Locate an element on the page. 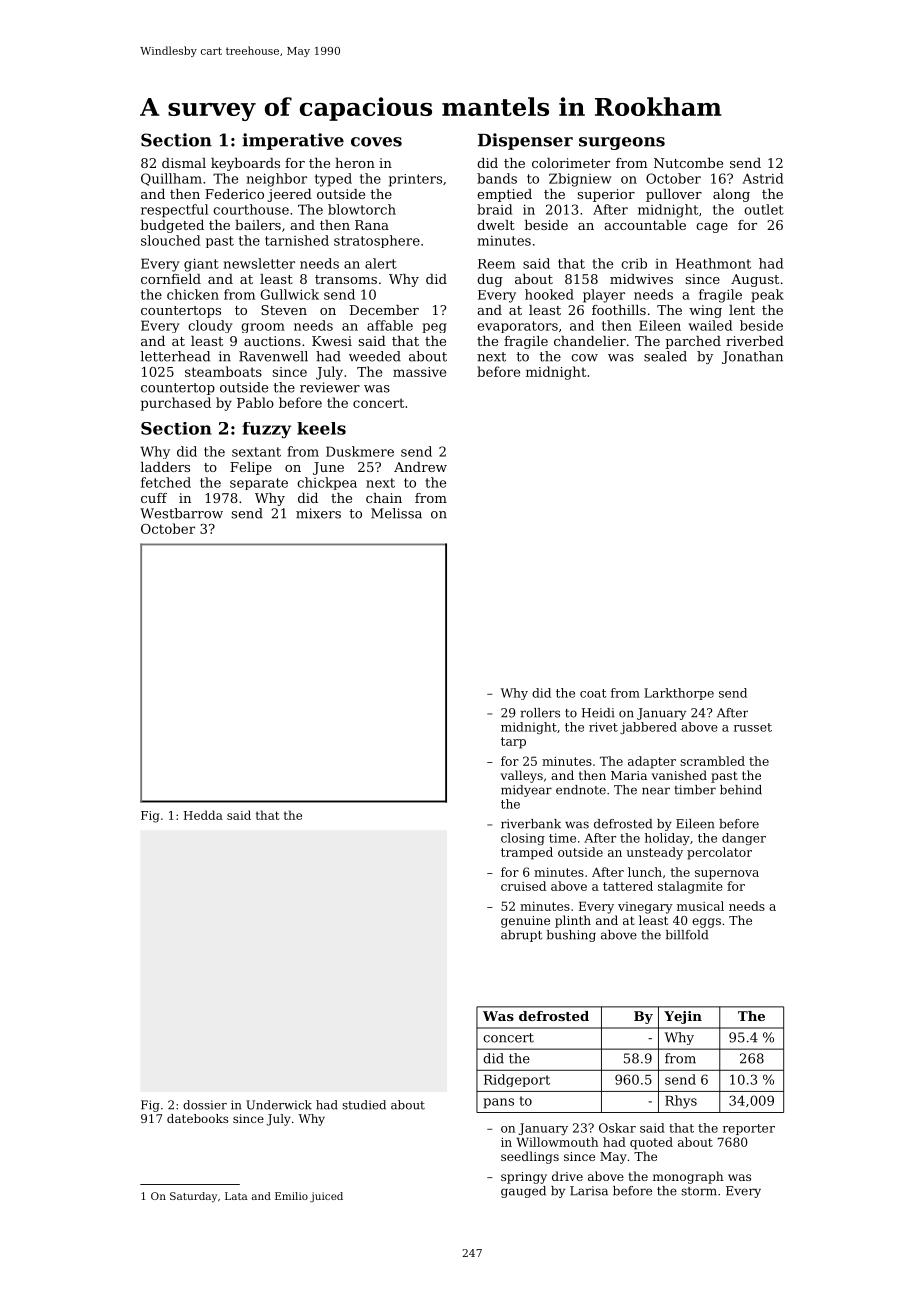 This document has height=1314, width=924. Saturday is located at coordinates (193, 1197).
